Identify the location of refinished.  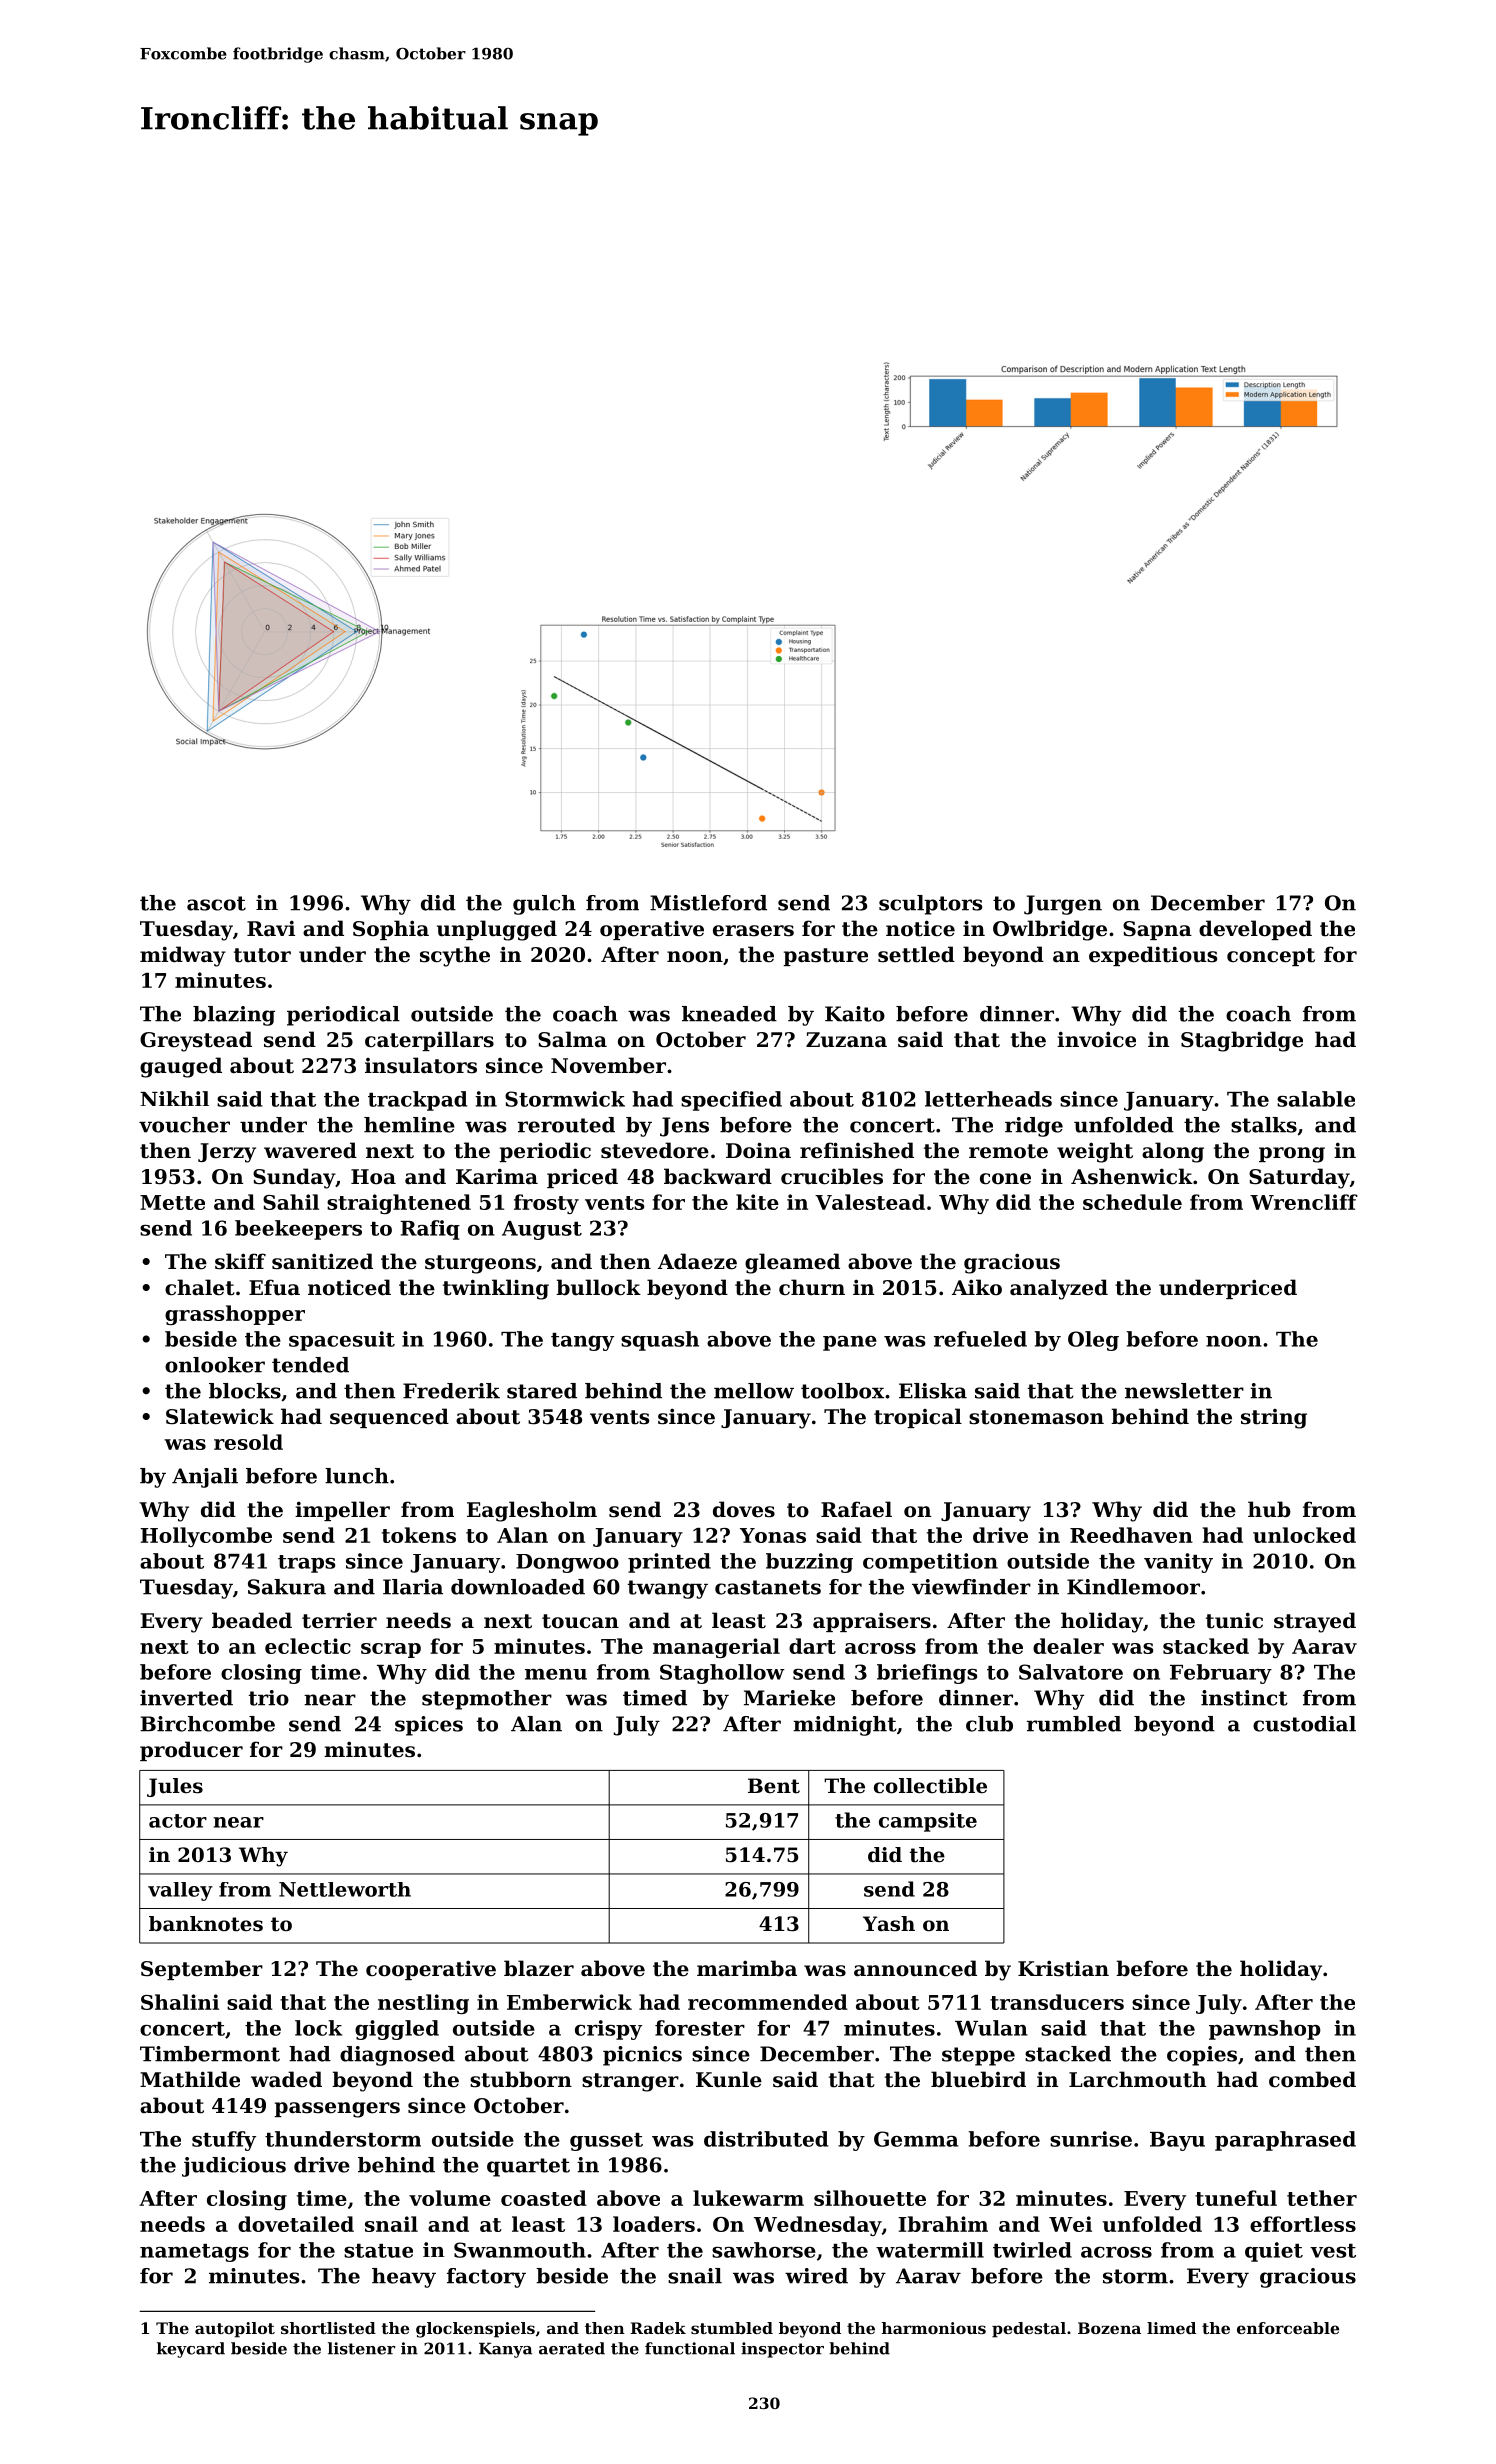
(857, 1150).
